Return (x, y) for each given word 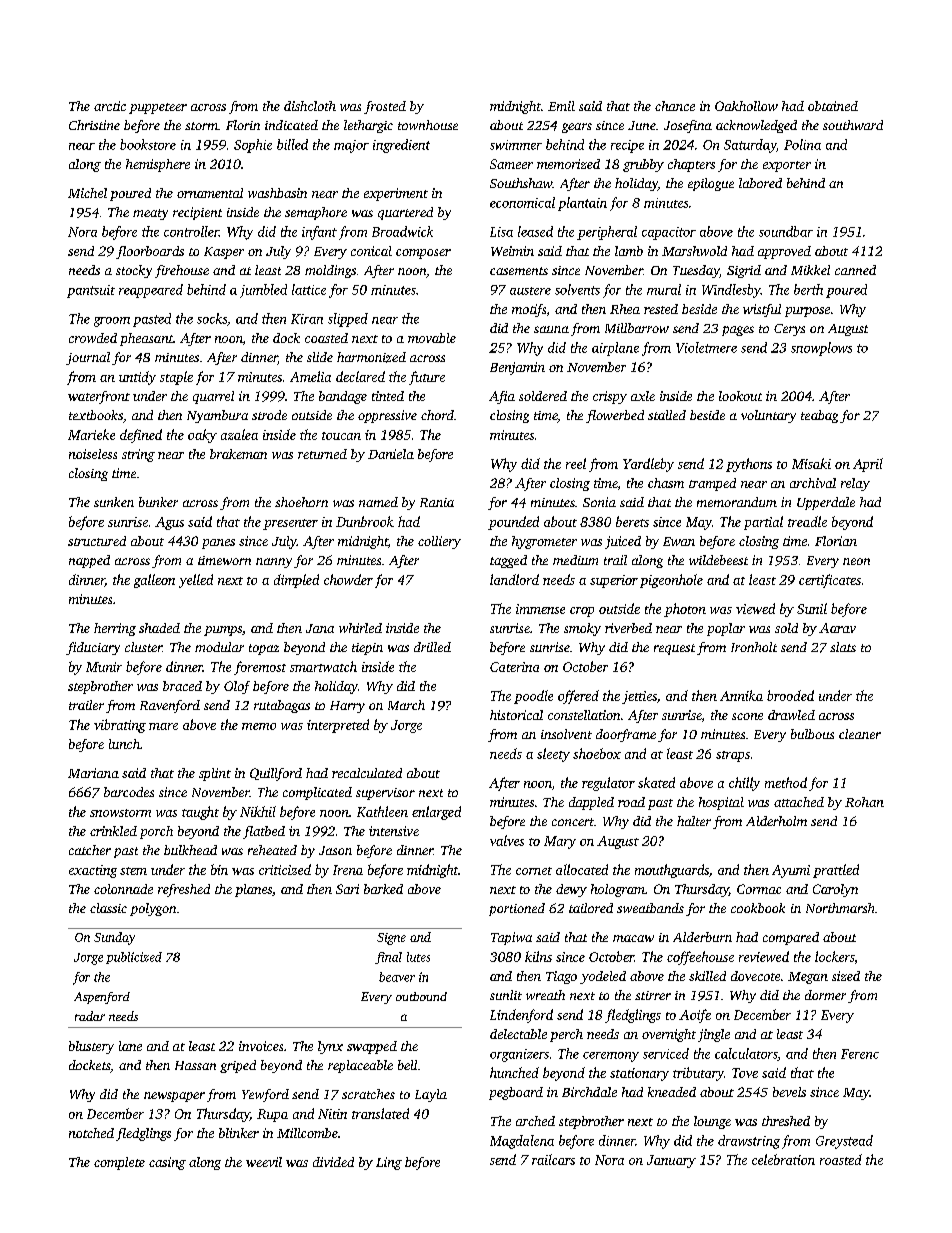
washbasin (277, 193)
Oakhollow (746, 106)
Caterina (514, 667)
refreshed (184, 890)
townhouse (428, 125)
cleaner (860, 734)
